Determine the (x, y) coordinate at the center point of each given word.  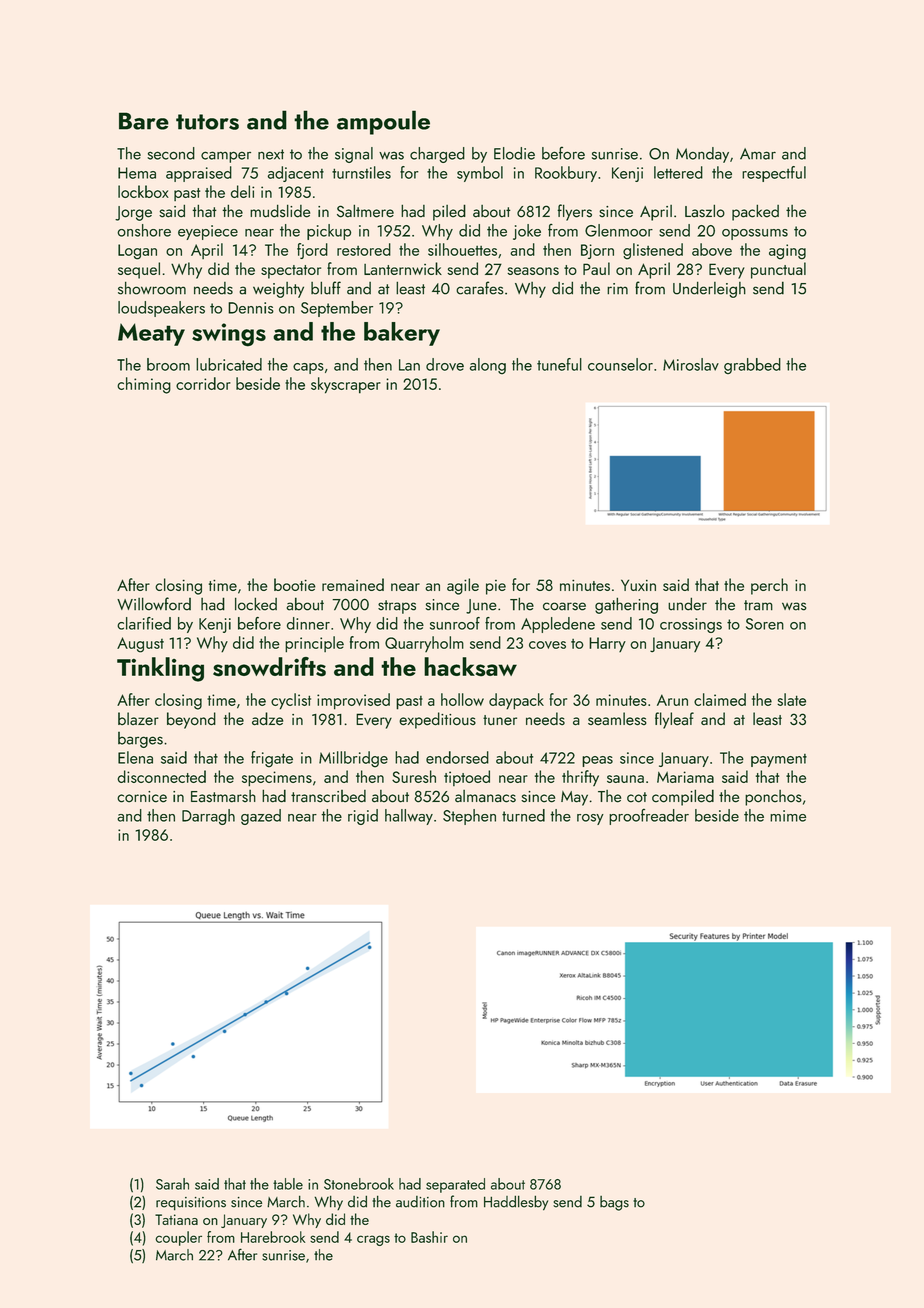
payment (779, 760)
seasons (533, 271)
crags (373, 1240)
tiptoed (467, 778)
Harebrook (273, 1237)
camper (226, 157)
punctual (778, 270)
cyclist (291, 701)
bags (614, 1203)
